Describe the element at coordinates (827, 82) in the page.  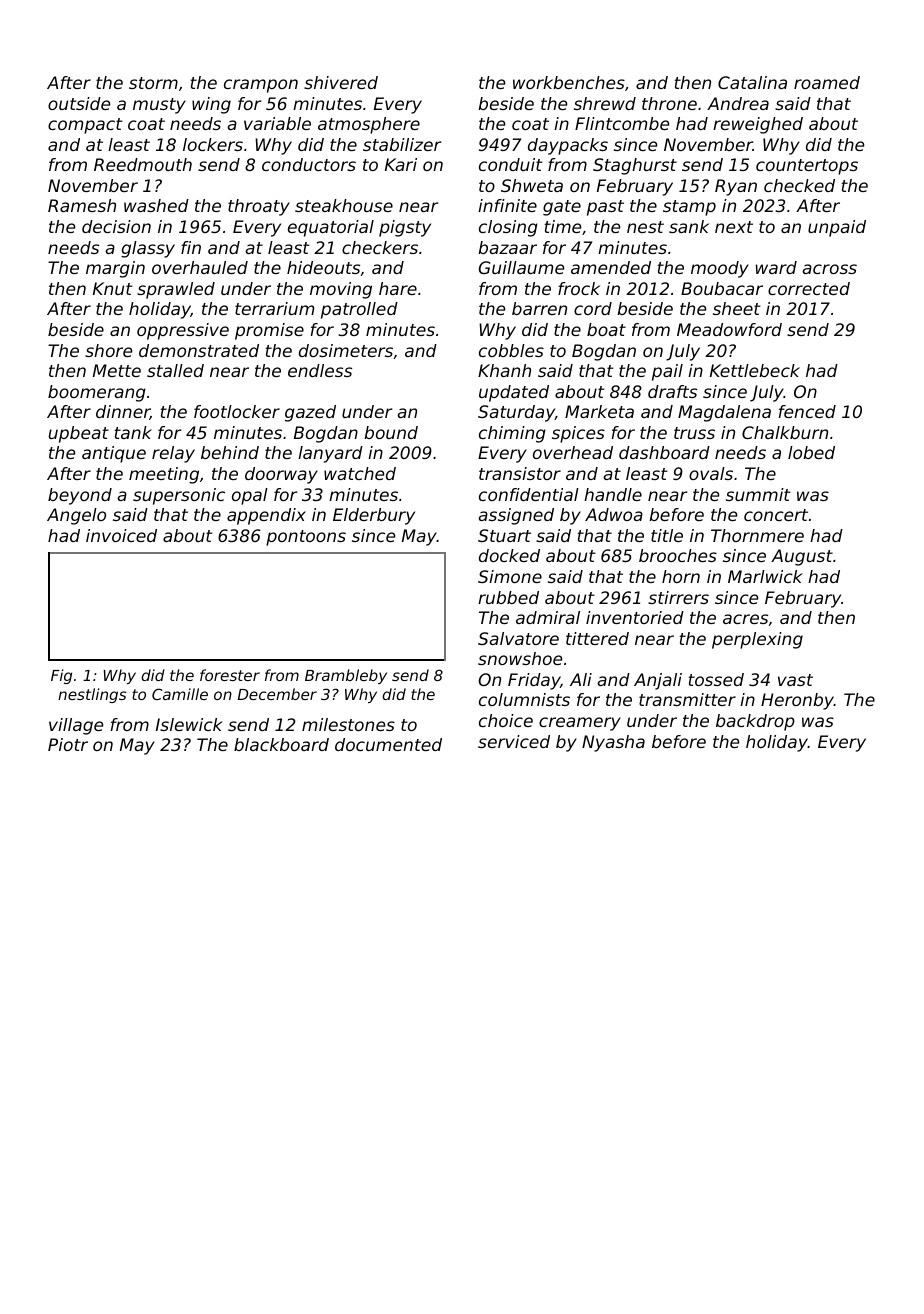
I see `roamed` at that location.
